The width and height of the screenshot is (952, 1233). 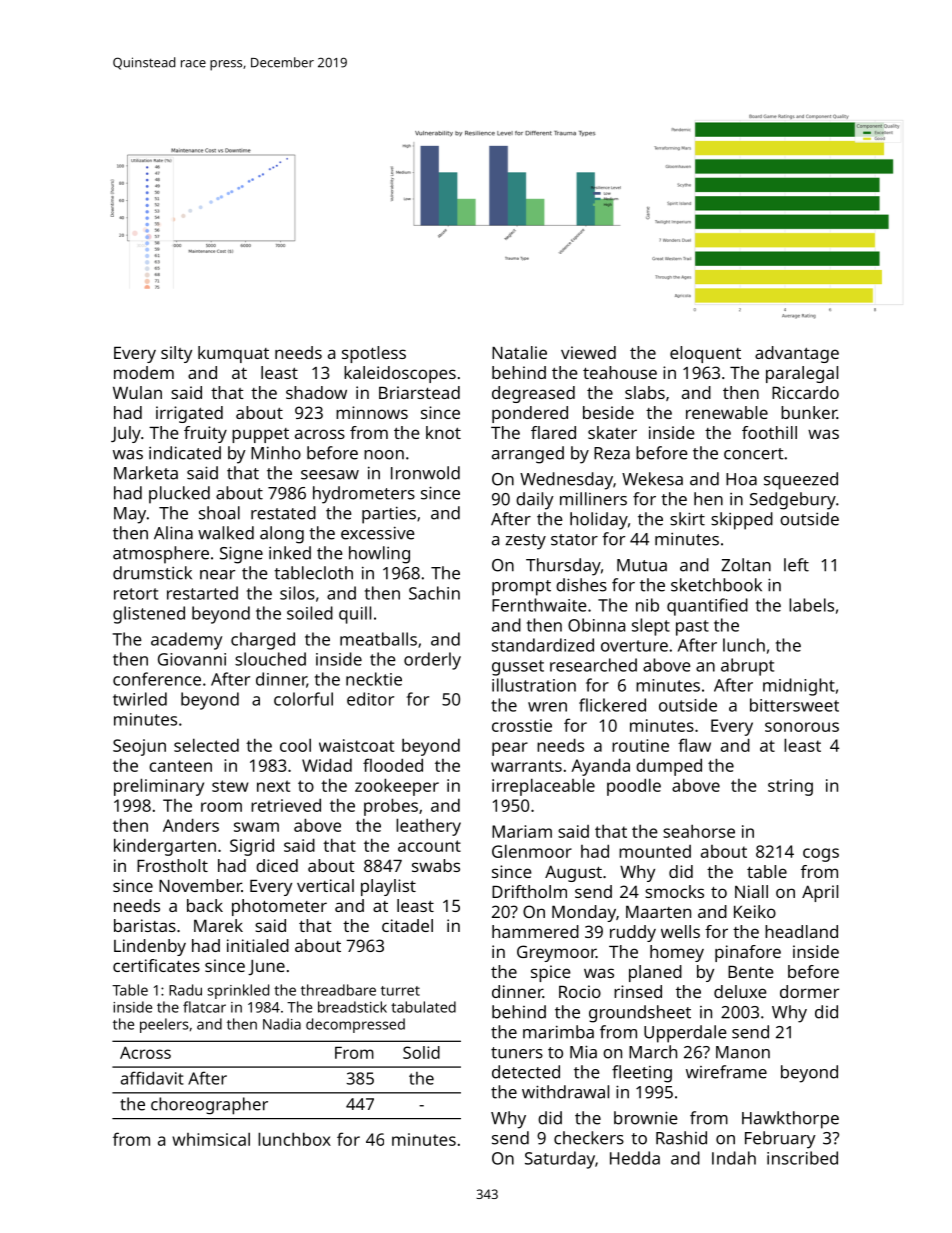 What do you see at coordinates (206, 745) in the screenshot?
I see `selected` at bounding box center [206, 745].
